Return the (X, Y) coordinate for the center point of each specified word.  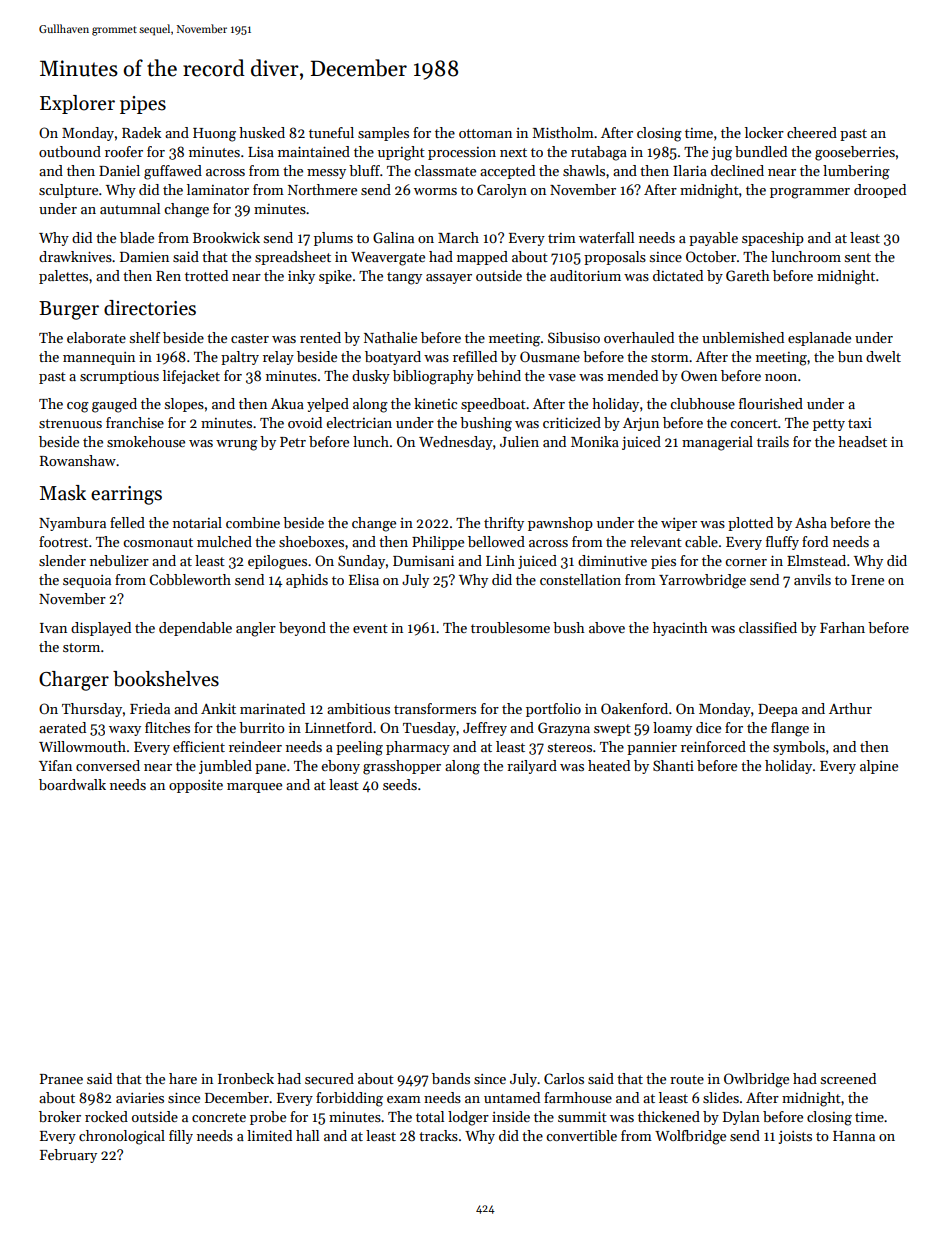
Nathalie (390, 337)
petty (829, 425)
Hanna (854, 1136)
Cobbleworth (190, 579)
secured (329, 1078)
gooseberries (855, 153)
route (687, 1079)
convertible (581, 1135)
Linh (500, 560)
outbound (70, 151)
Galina (393, 237)
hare (183, 1078)
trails (773, 441)
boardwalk (72, 784)
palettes (63, 277)
